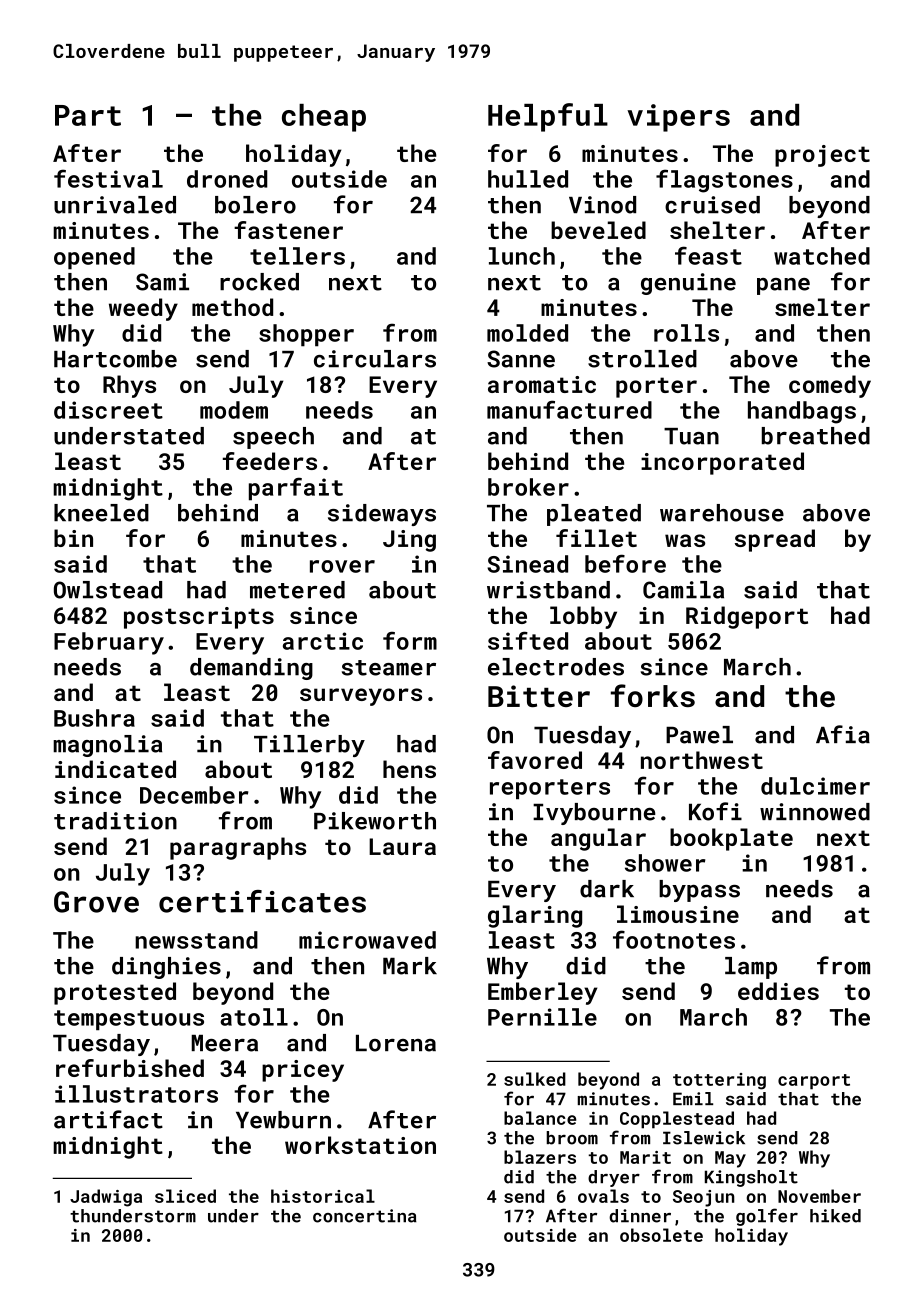 Image resolution: width=924 pixels, height=1311 pixels. I want to click on droned, so click(227, 179).
